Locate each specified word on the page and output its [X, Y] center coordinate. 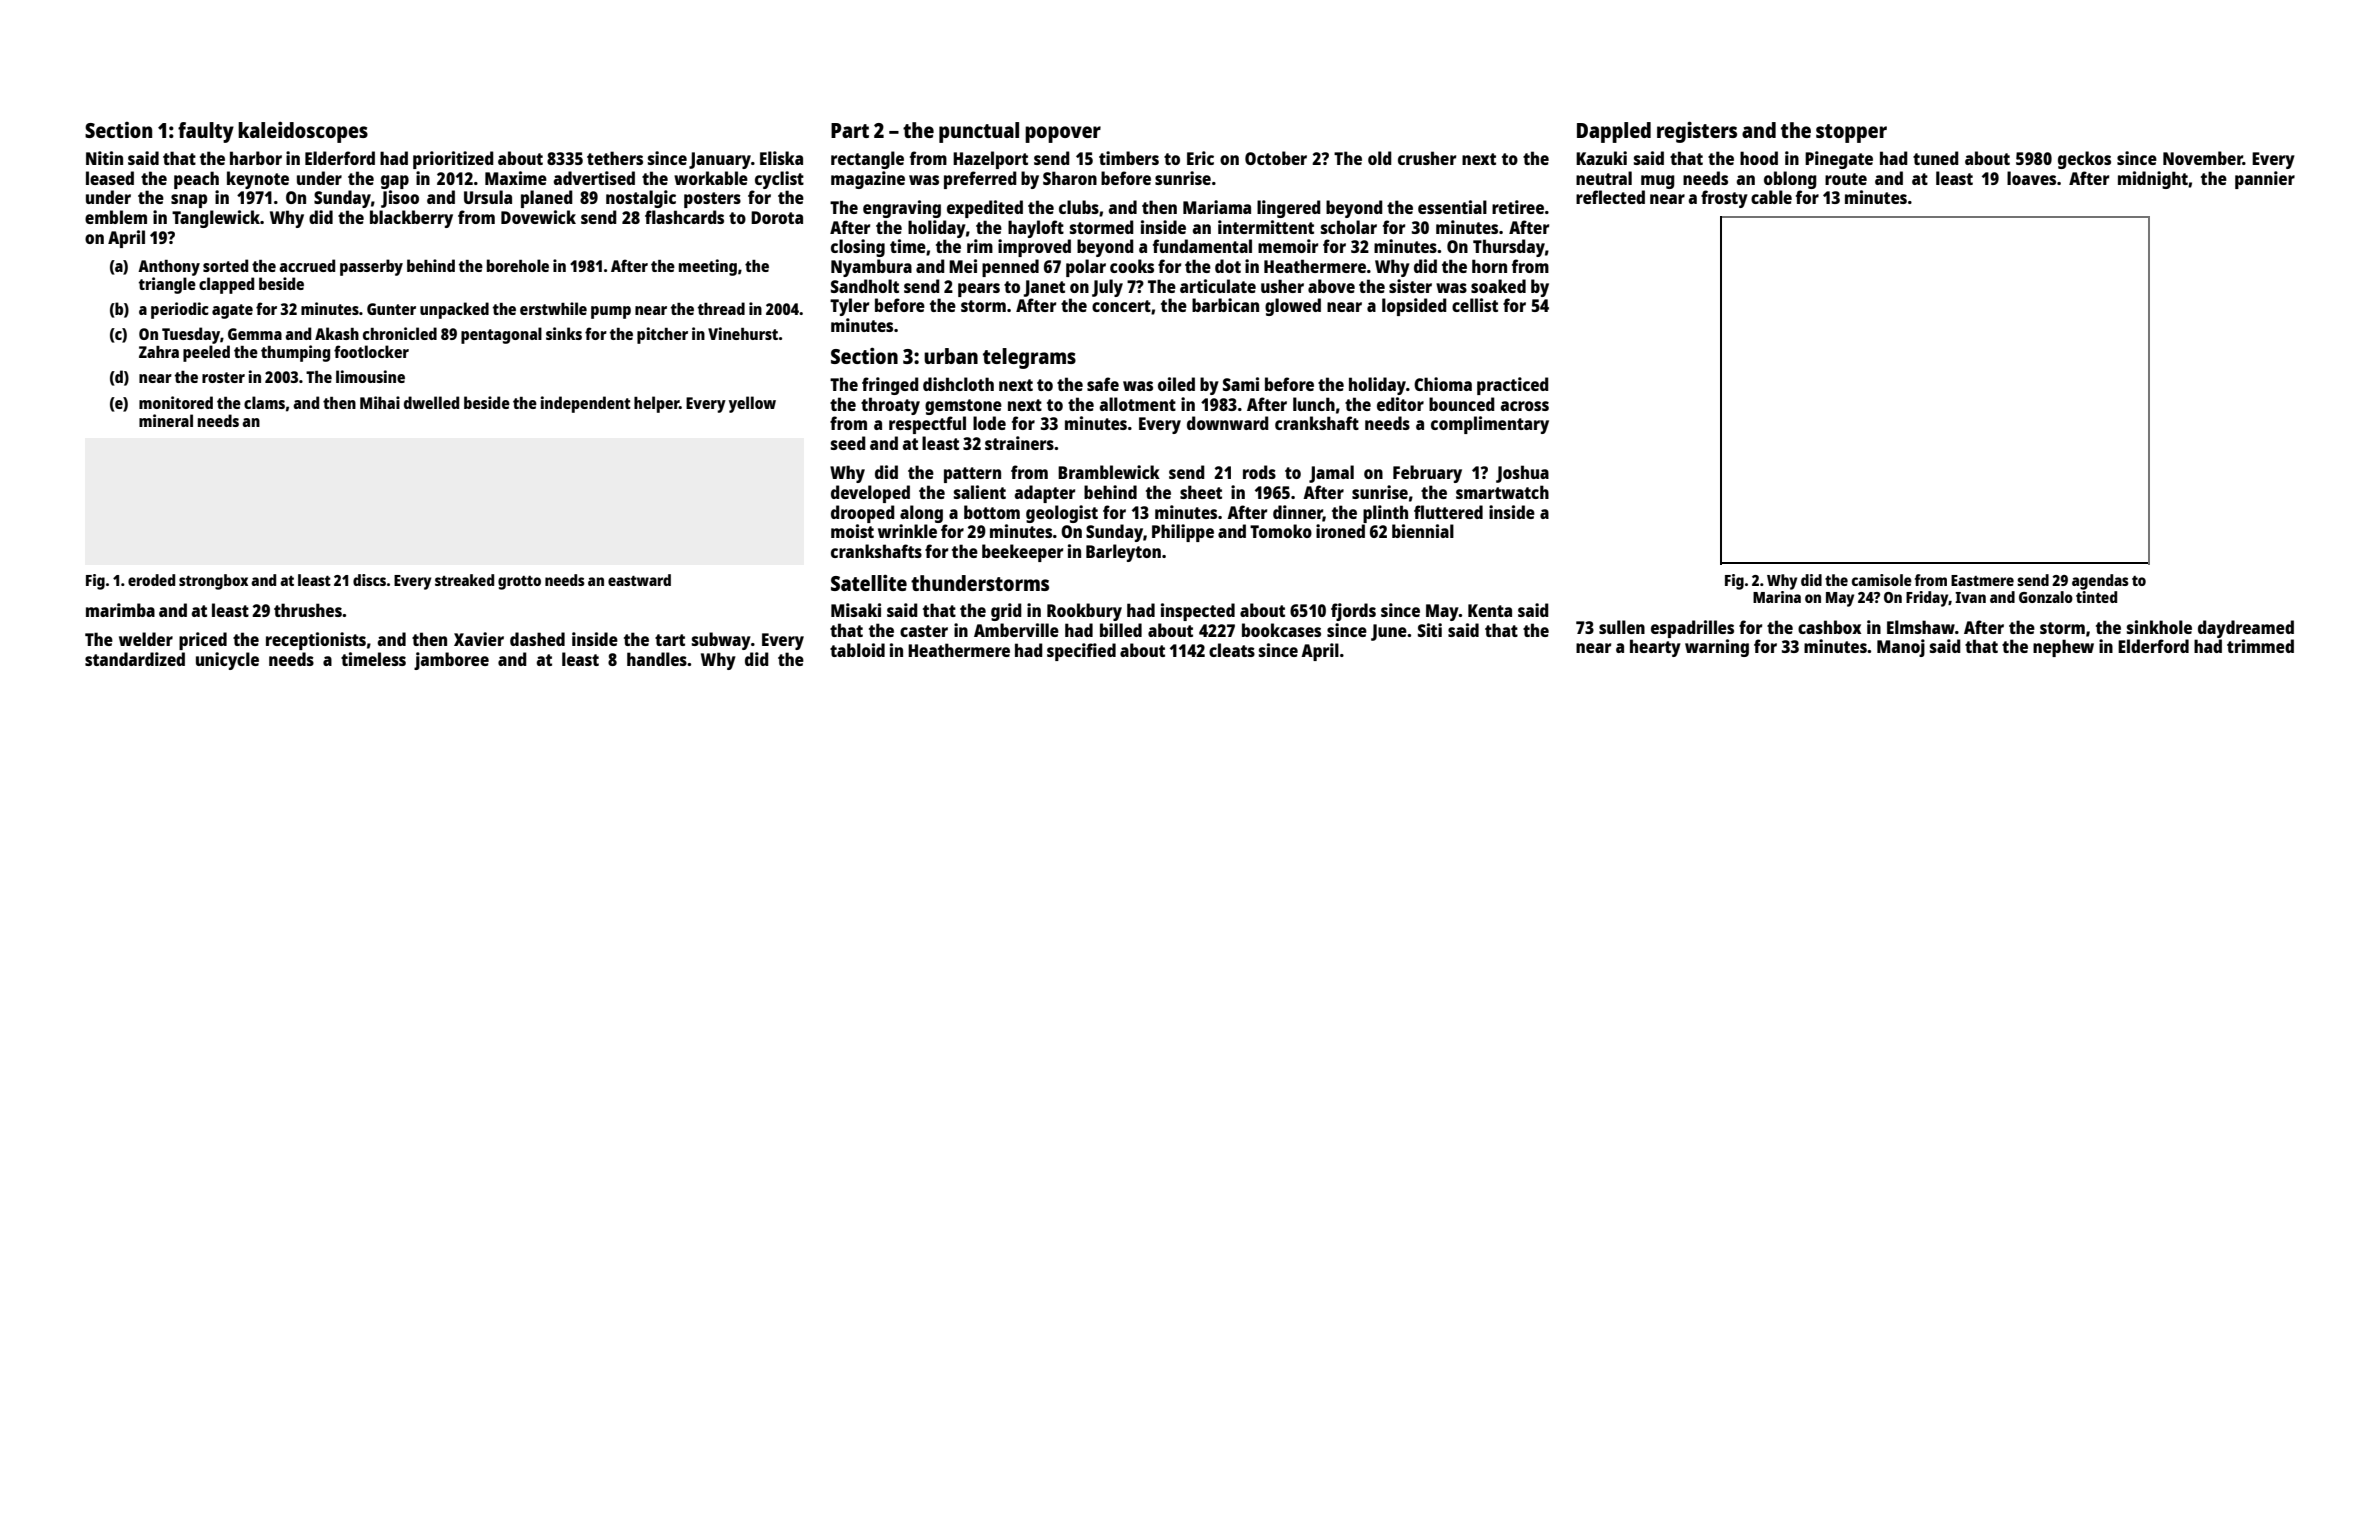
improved [1034, 248]
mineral [166, 420]
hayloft [1036, 229]
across [1524, 406]
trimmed [2260, 646]
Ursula [488, 197]
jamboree [451, 661]
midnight [2153, 180]
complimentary [1490, 425]
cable [1771, 197]
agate [232, 311]
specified [1081, 652]
